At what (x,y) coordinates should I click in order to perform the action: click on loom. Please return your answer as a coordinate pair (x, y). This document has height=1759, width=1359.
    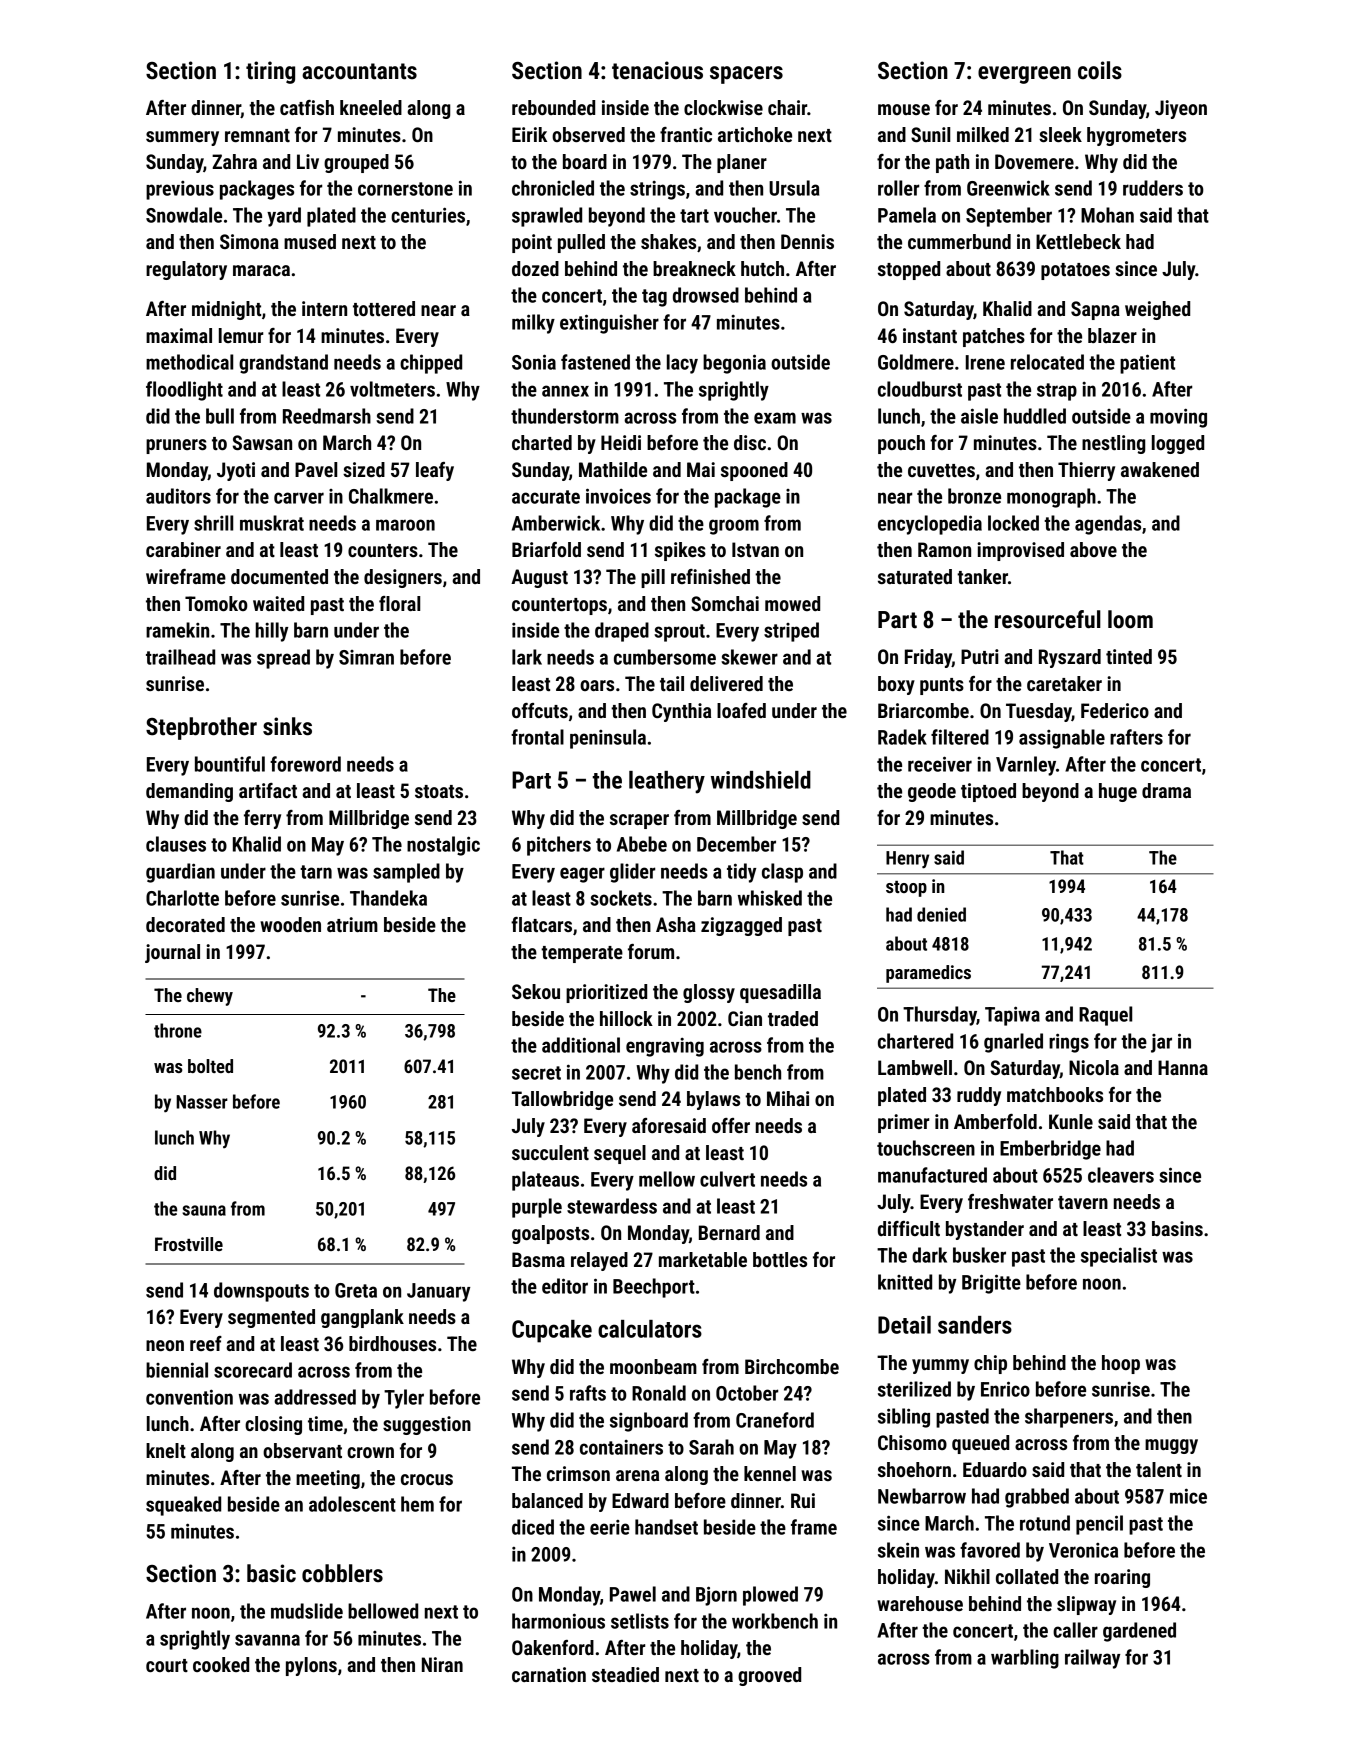
    Looking at the image, I should click on (1130, 619).
